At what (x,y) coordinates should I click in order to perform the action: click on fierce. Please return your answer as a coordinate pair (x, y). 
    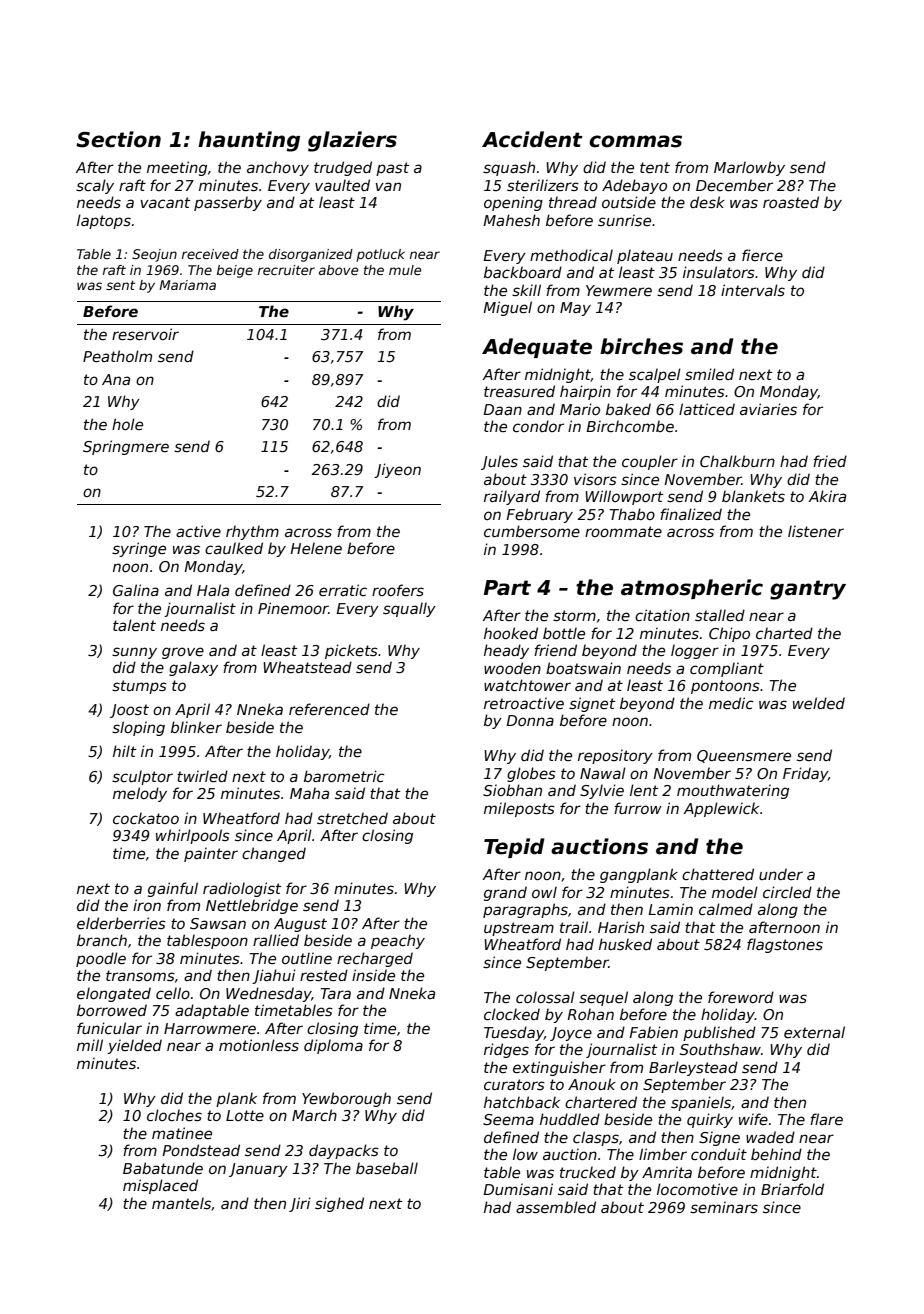
    Looking at the image, I should click on (762, 255).
